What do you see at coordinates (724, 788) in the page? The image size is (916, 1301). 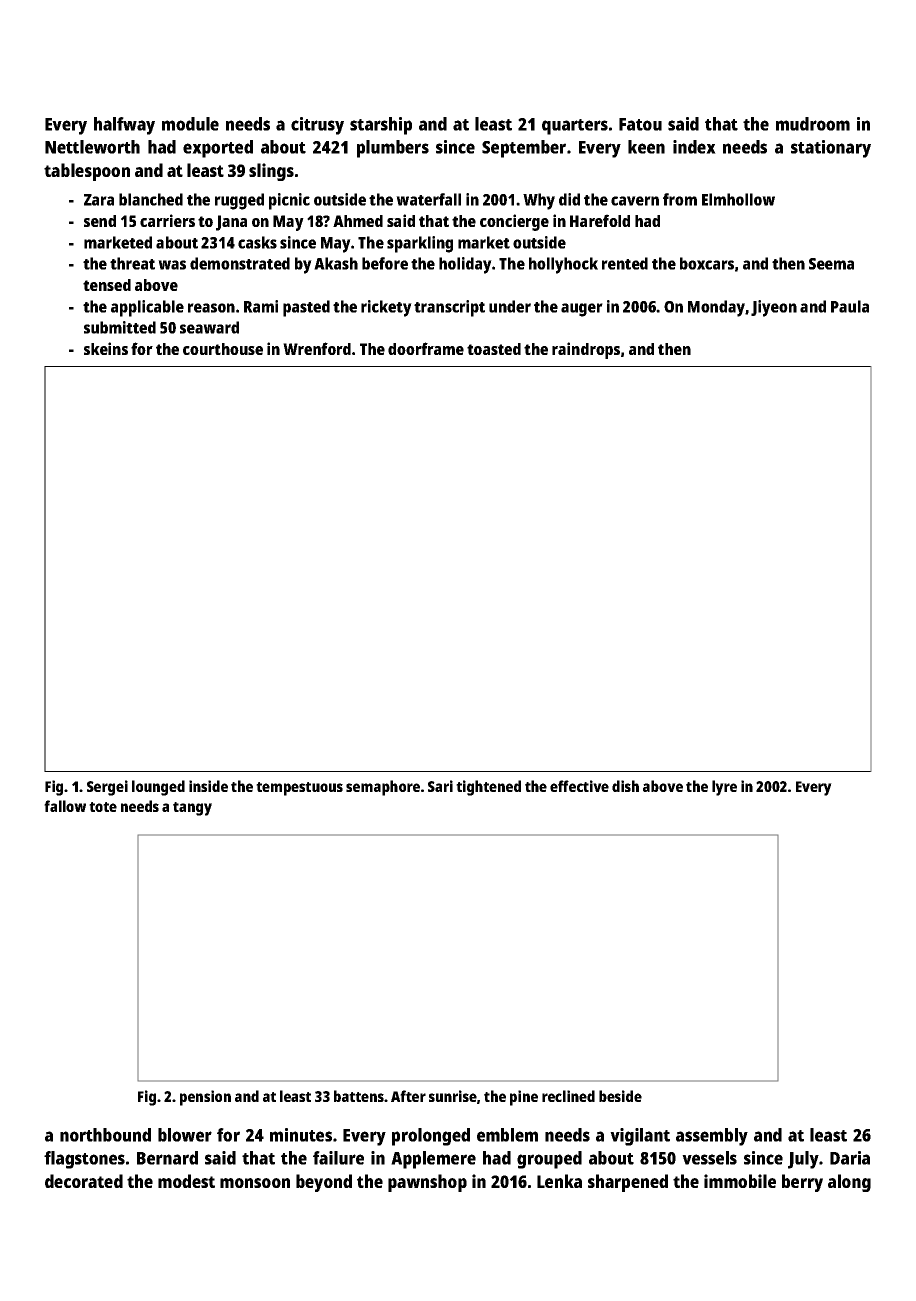 I see `lyre` at bounding box center [724, 788].
